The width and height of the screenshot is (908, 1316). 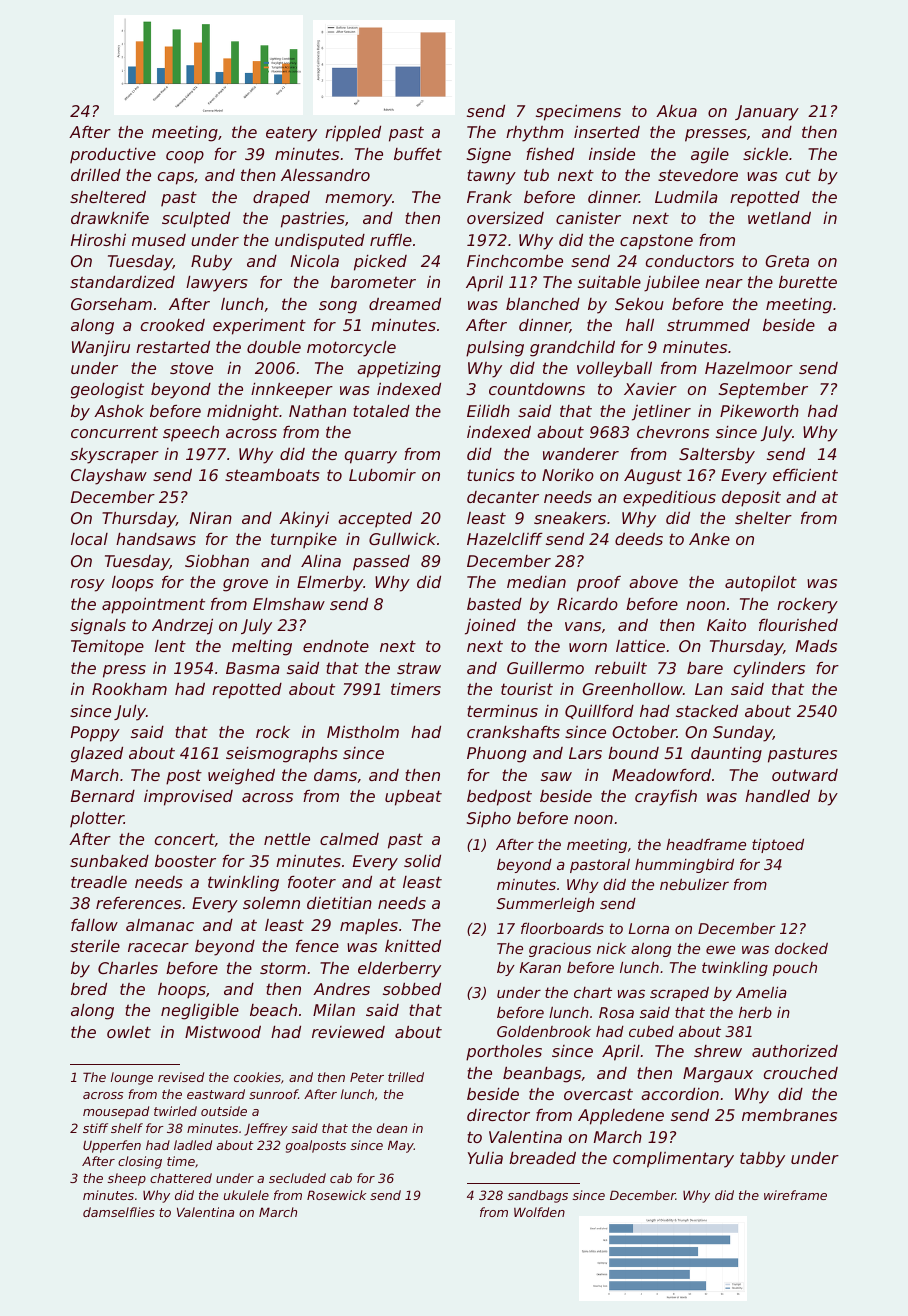 What do you see at coordinates (391, 240) in the screenshot?
I see `ruffle` at bounding box center [391, 240].
